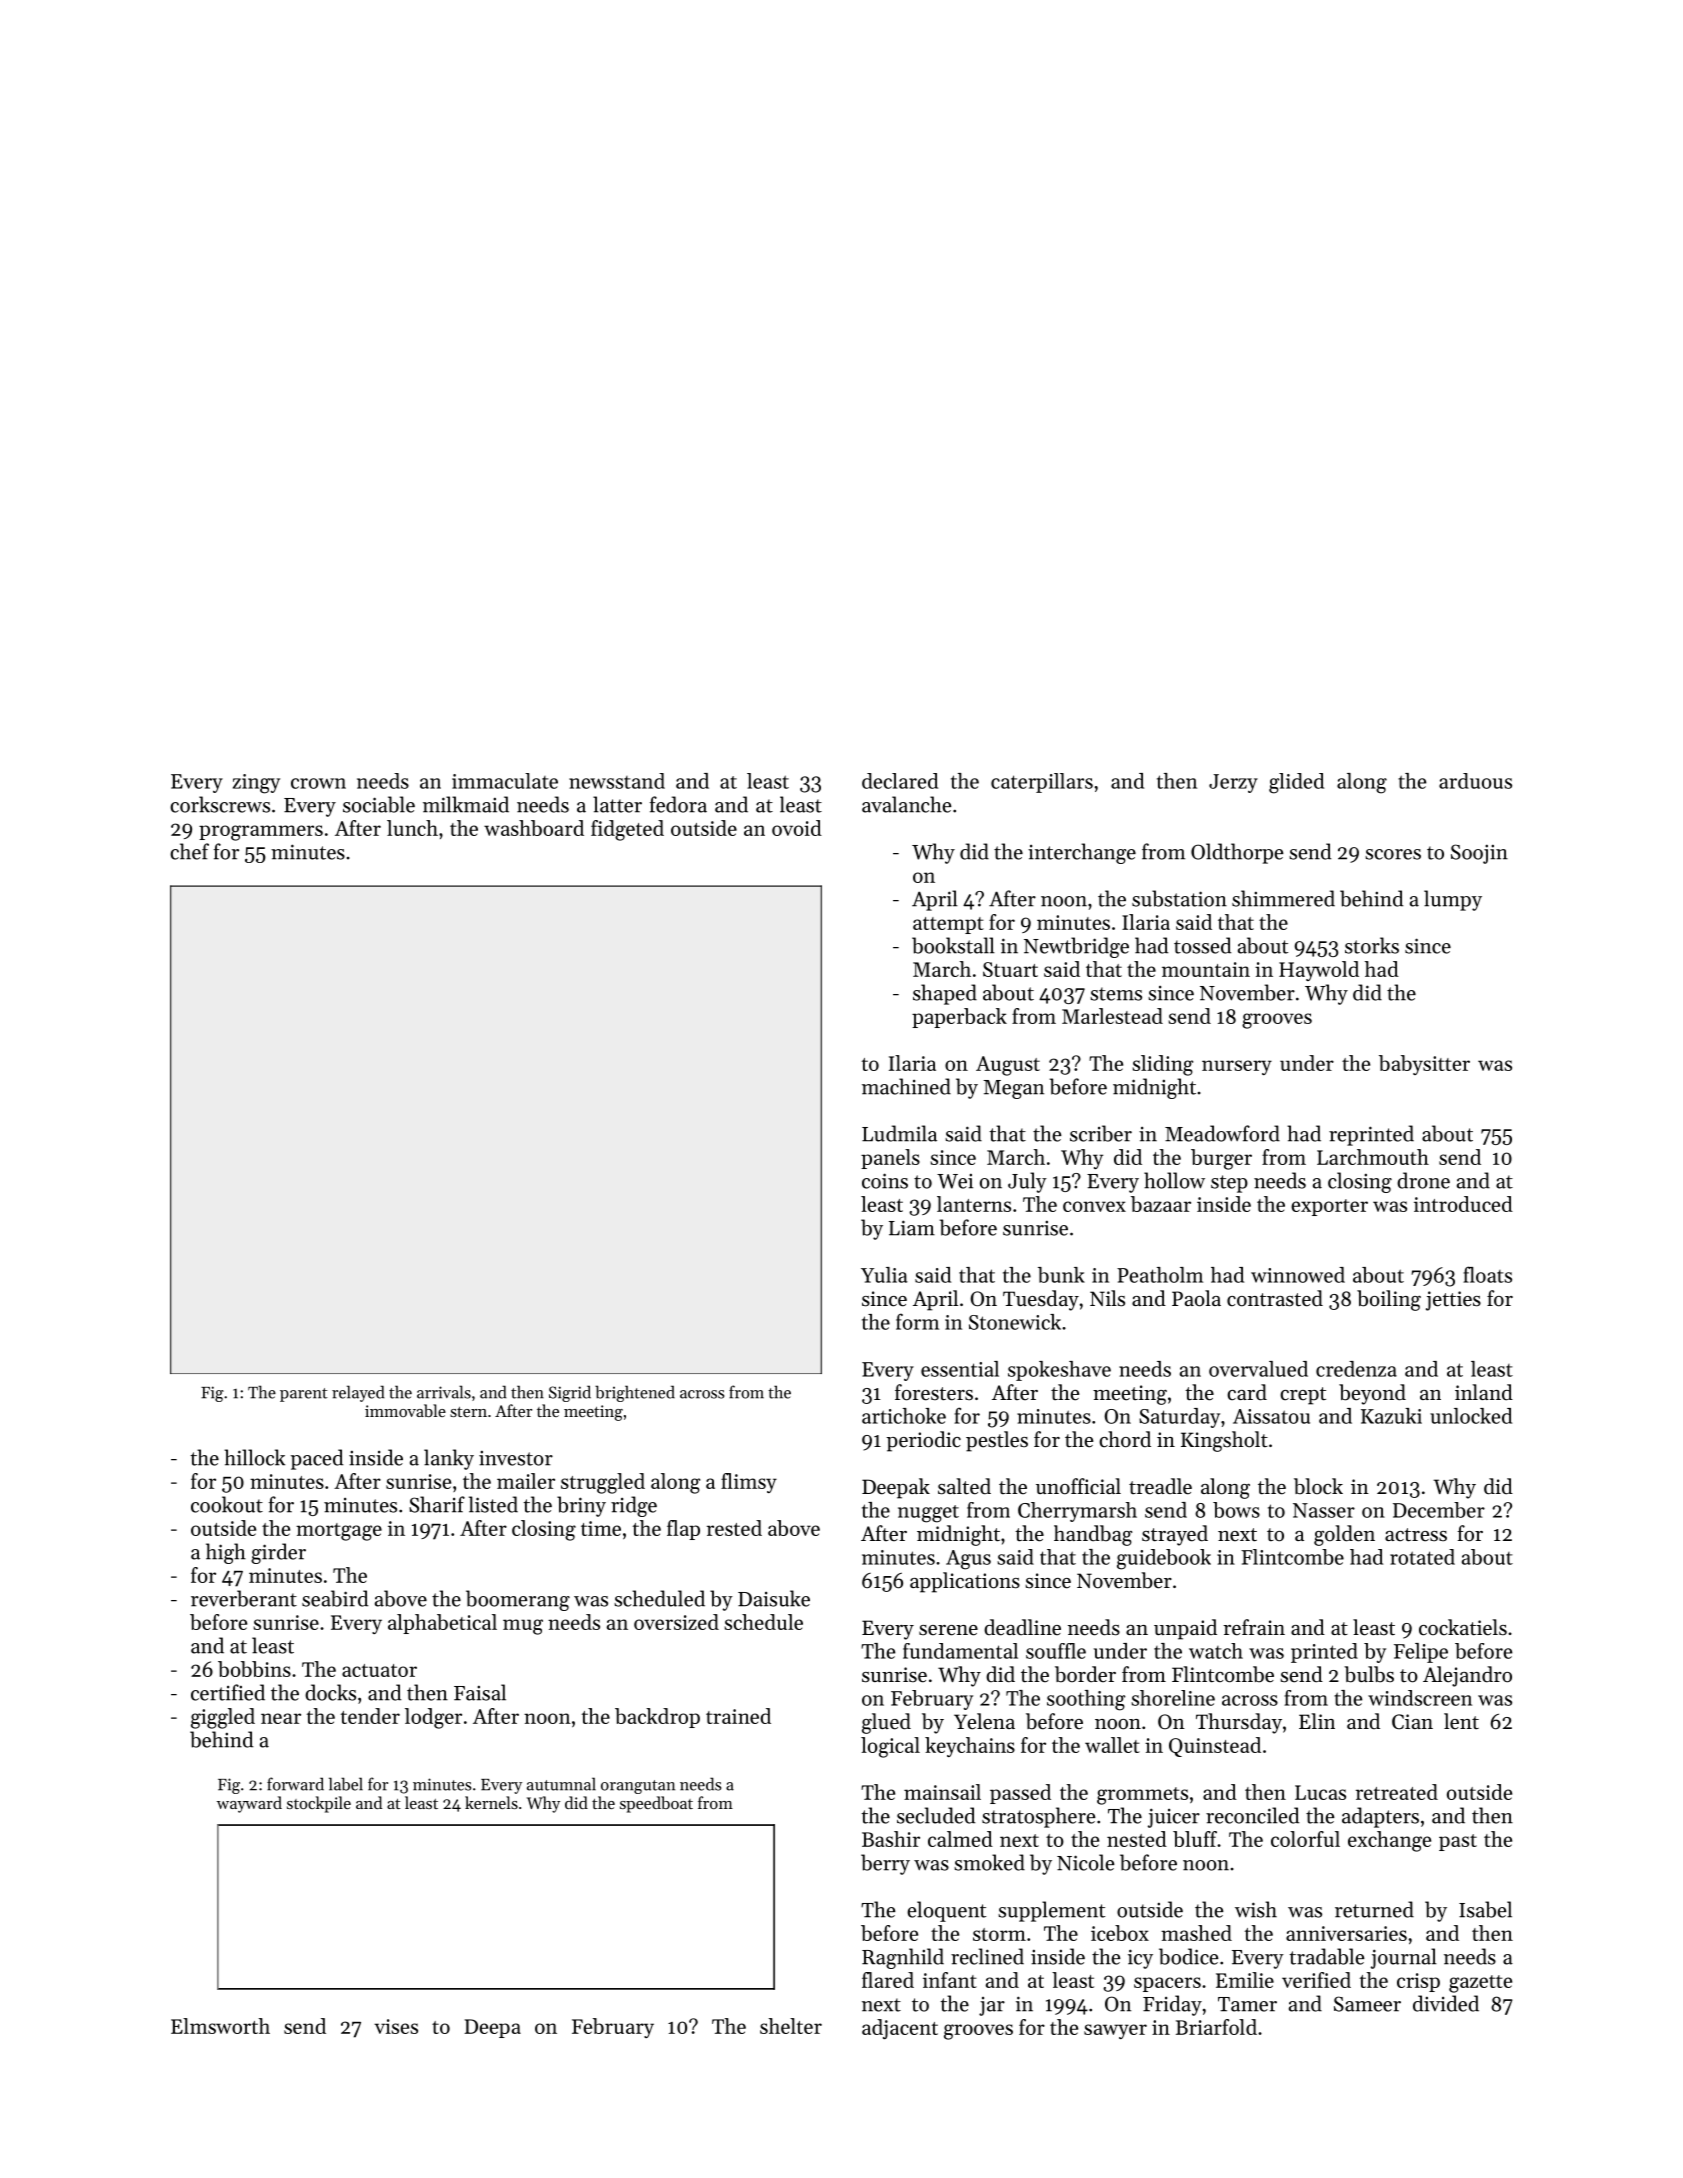  I want to click on Elmsworth, so click(220, 2026).
